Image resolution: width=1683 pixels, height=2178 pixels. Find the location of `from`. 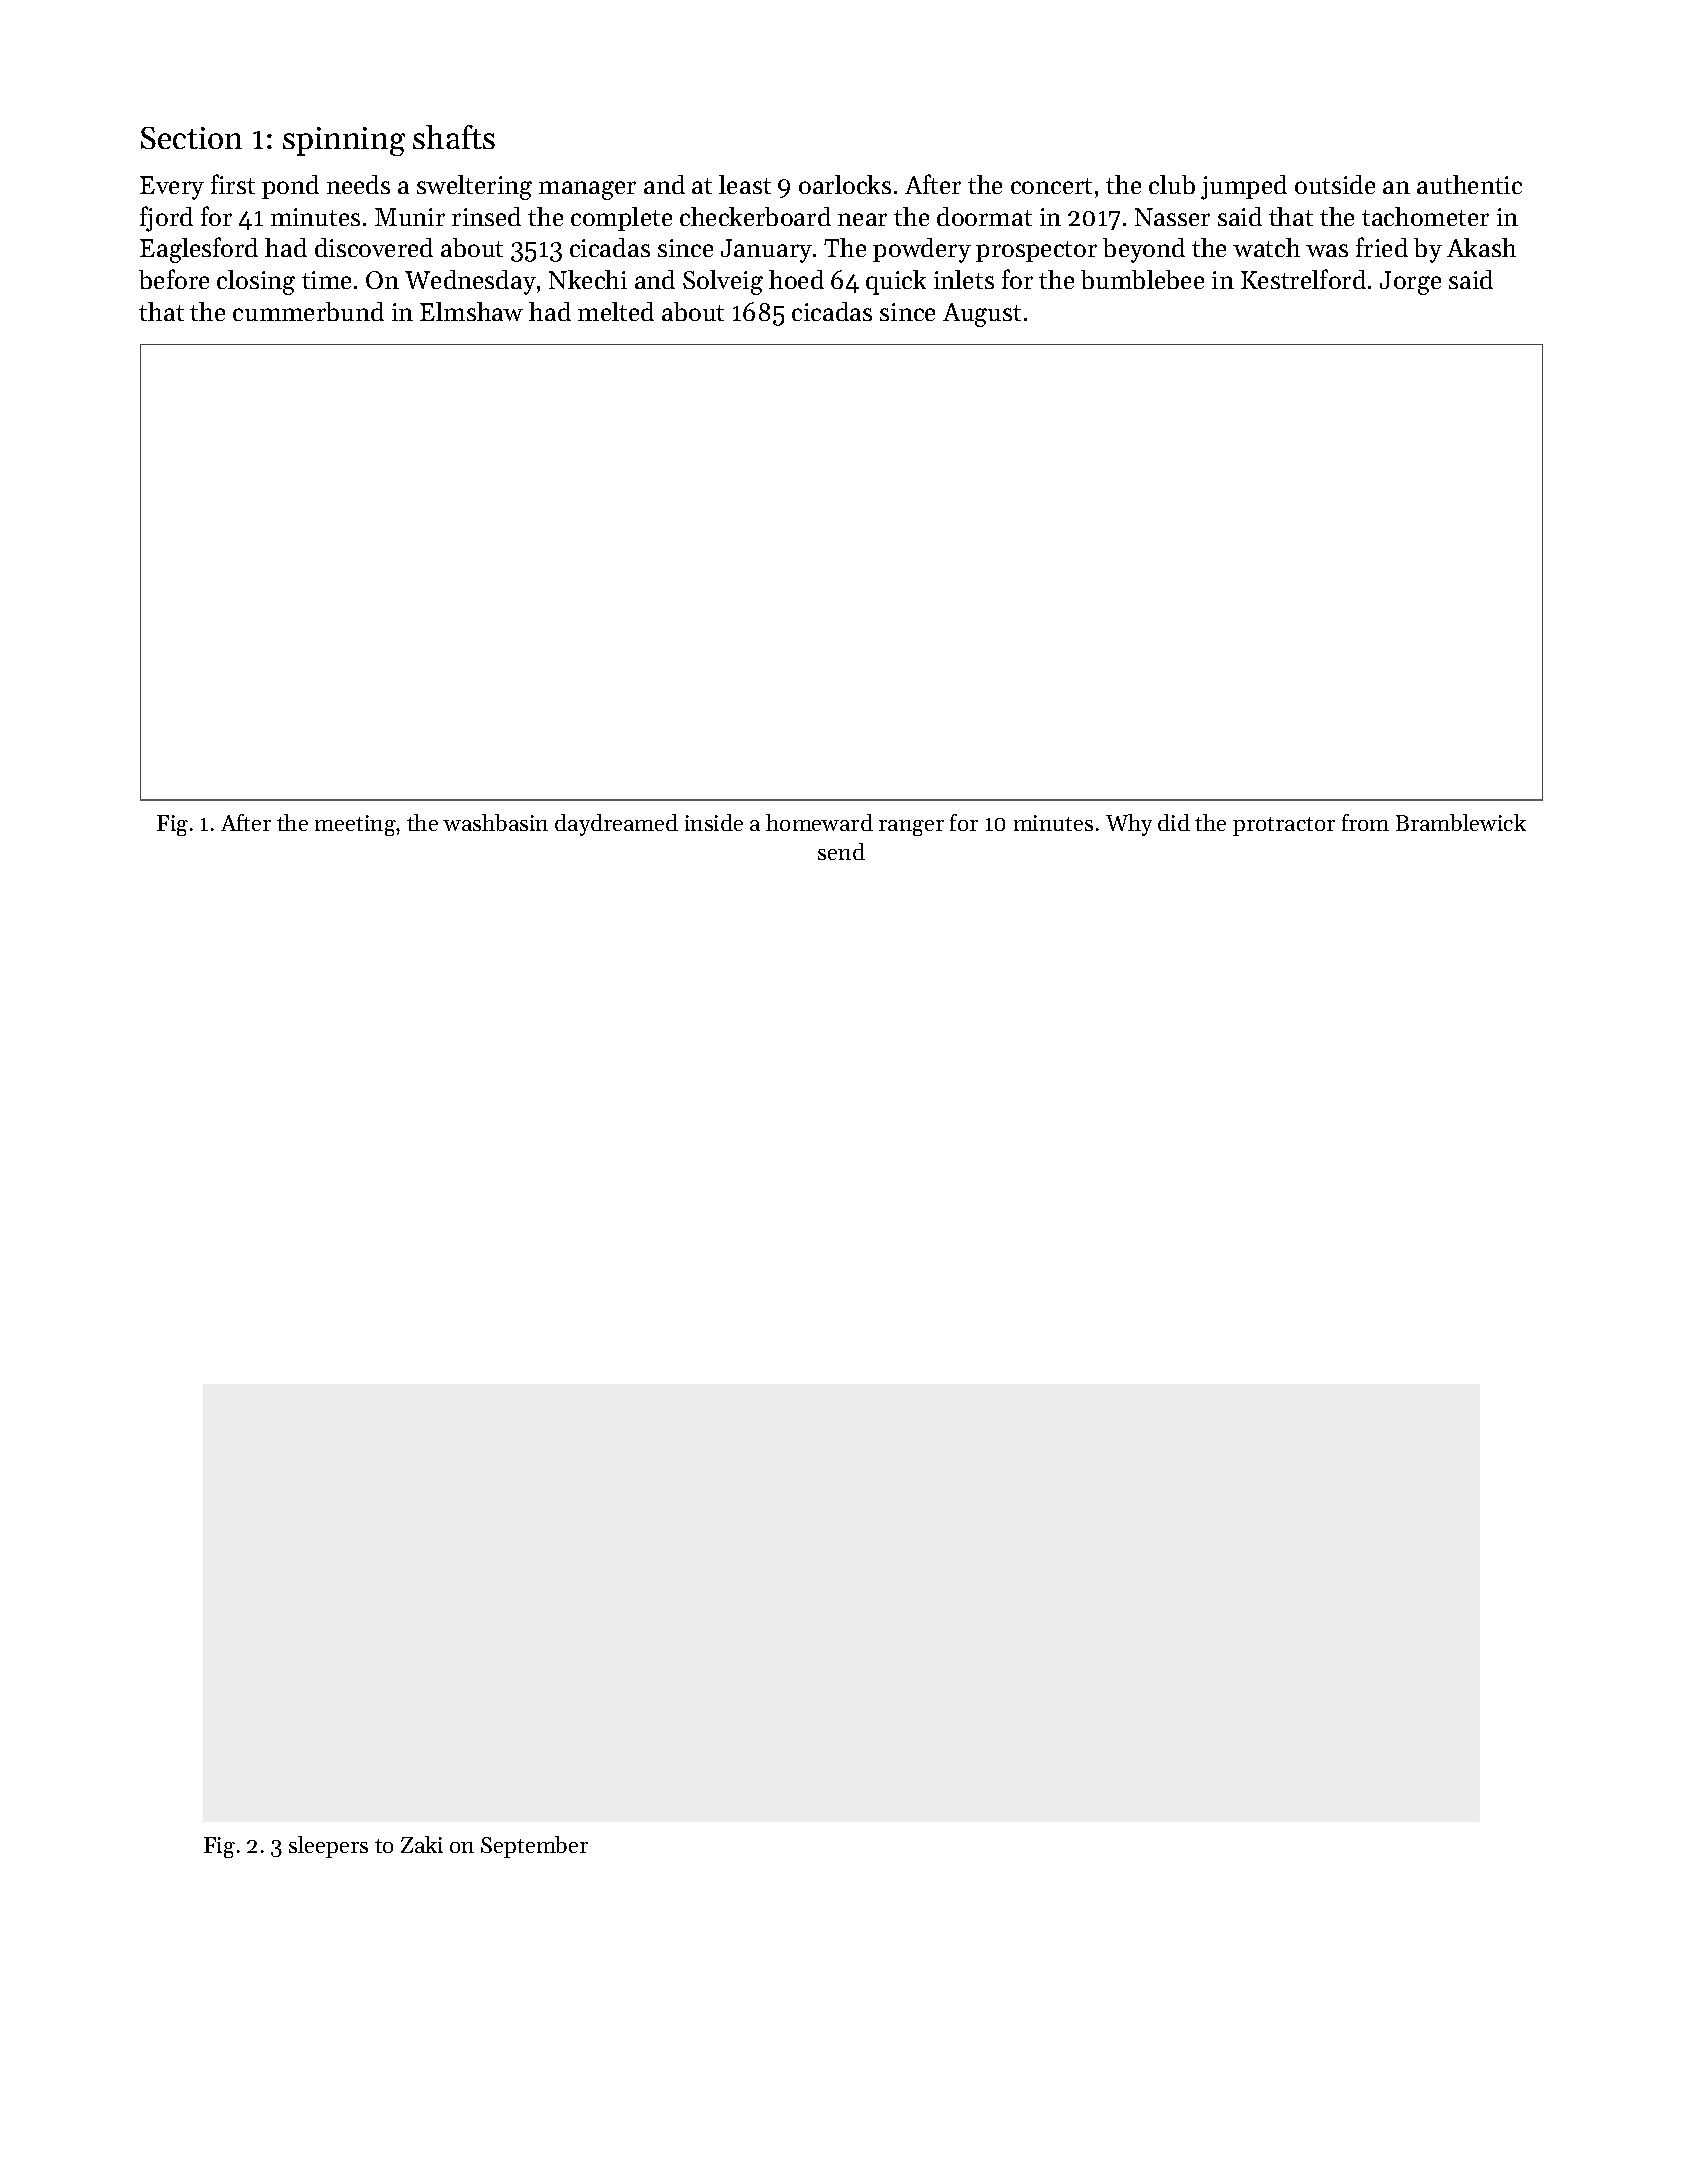

from is located at coordinates (1365, 822).
